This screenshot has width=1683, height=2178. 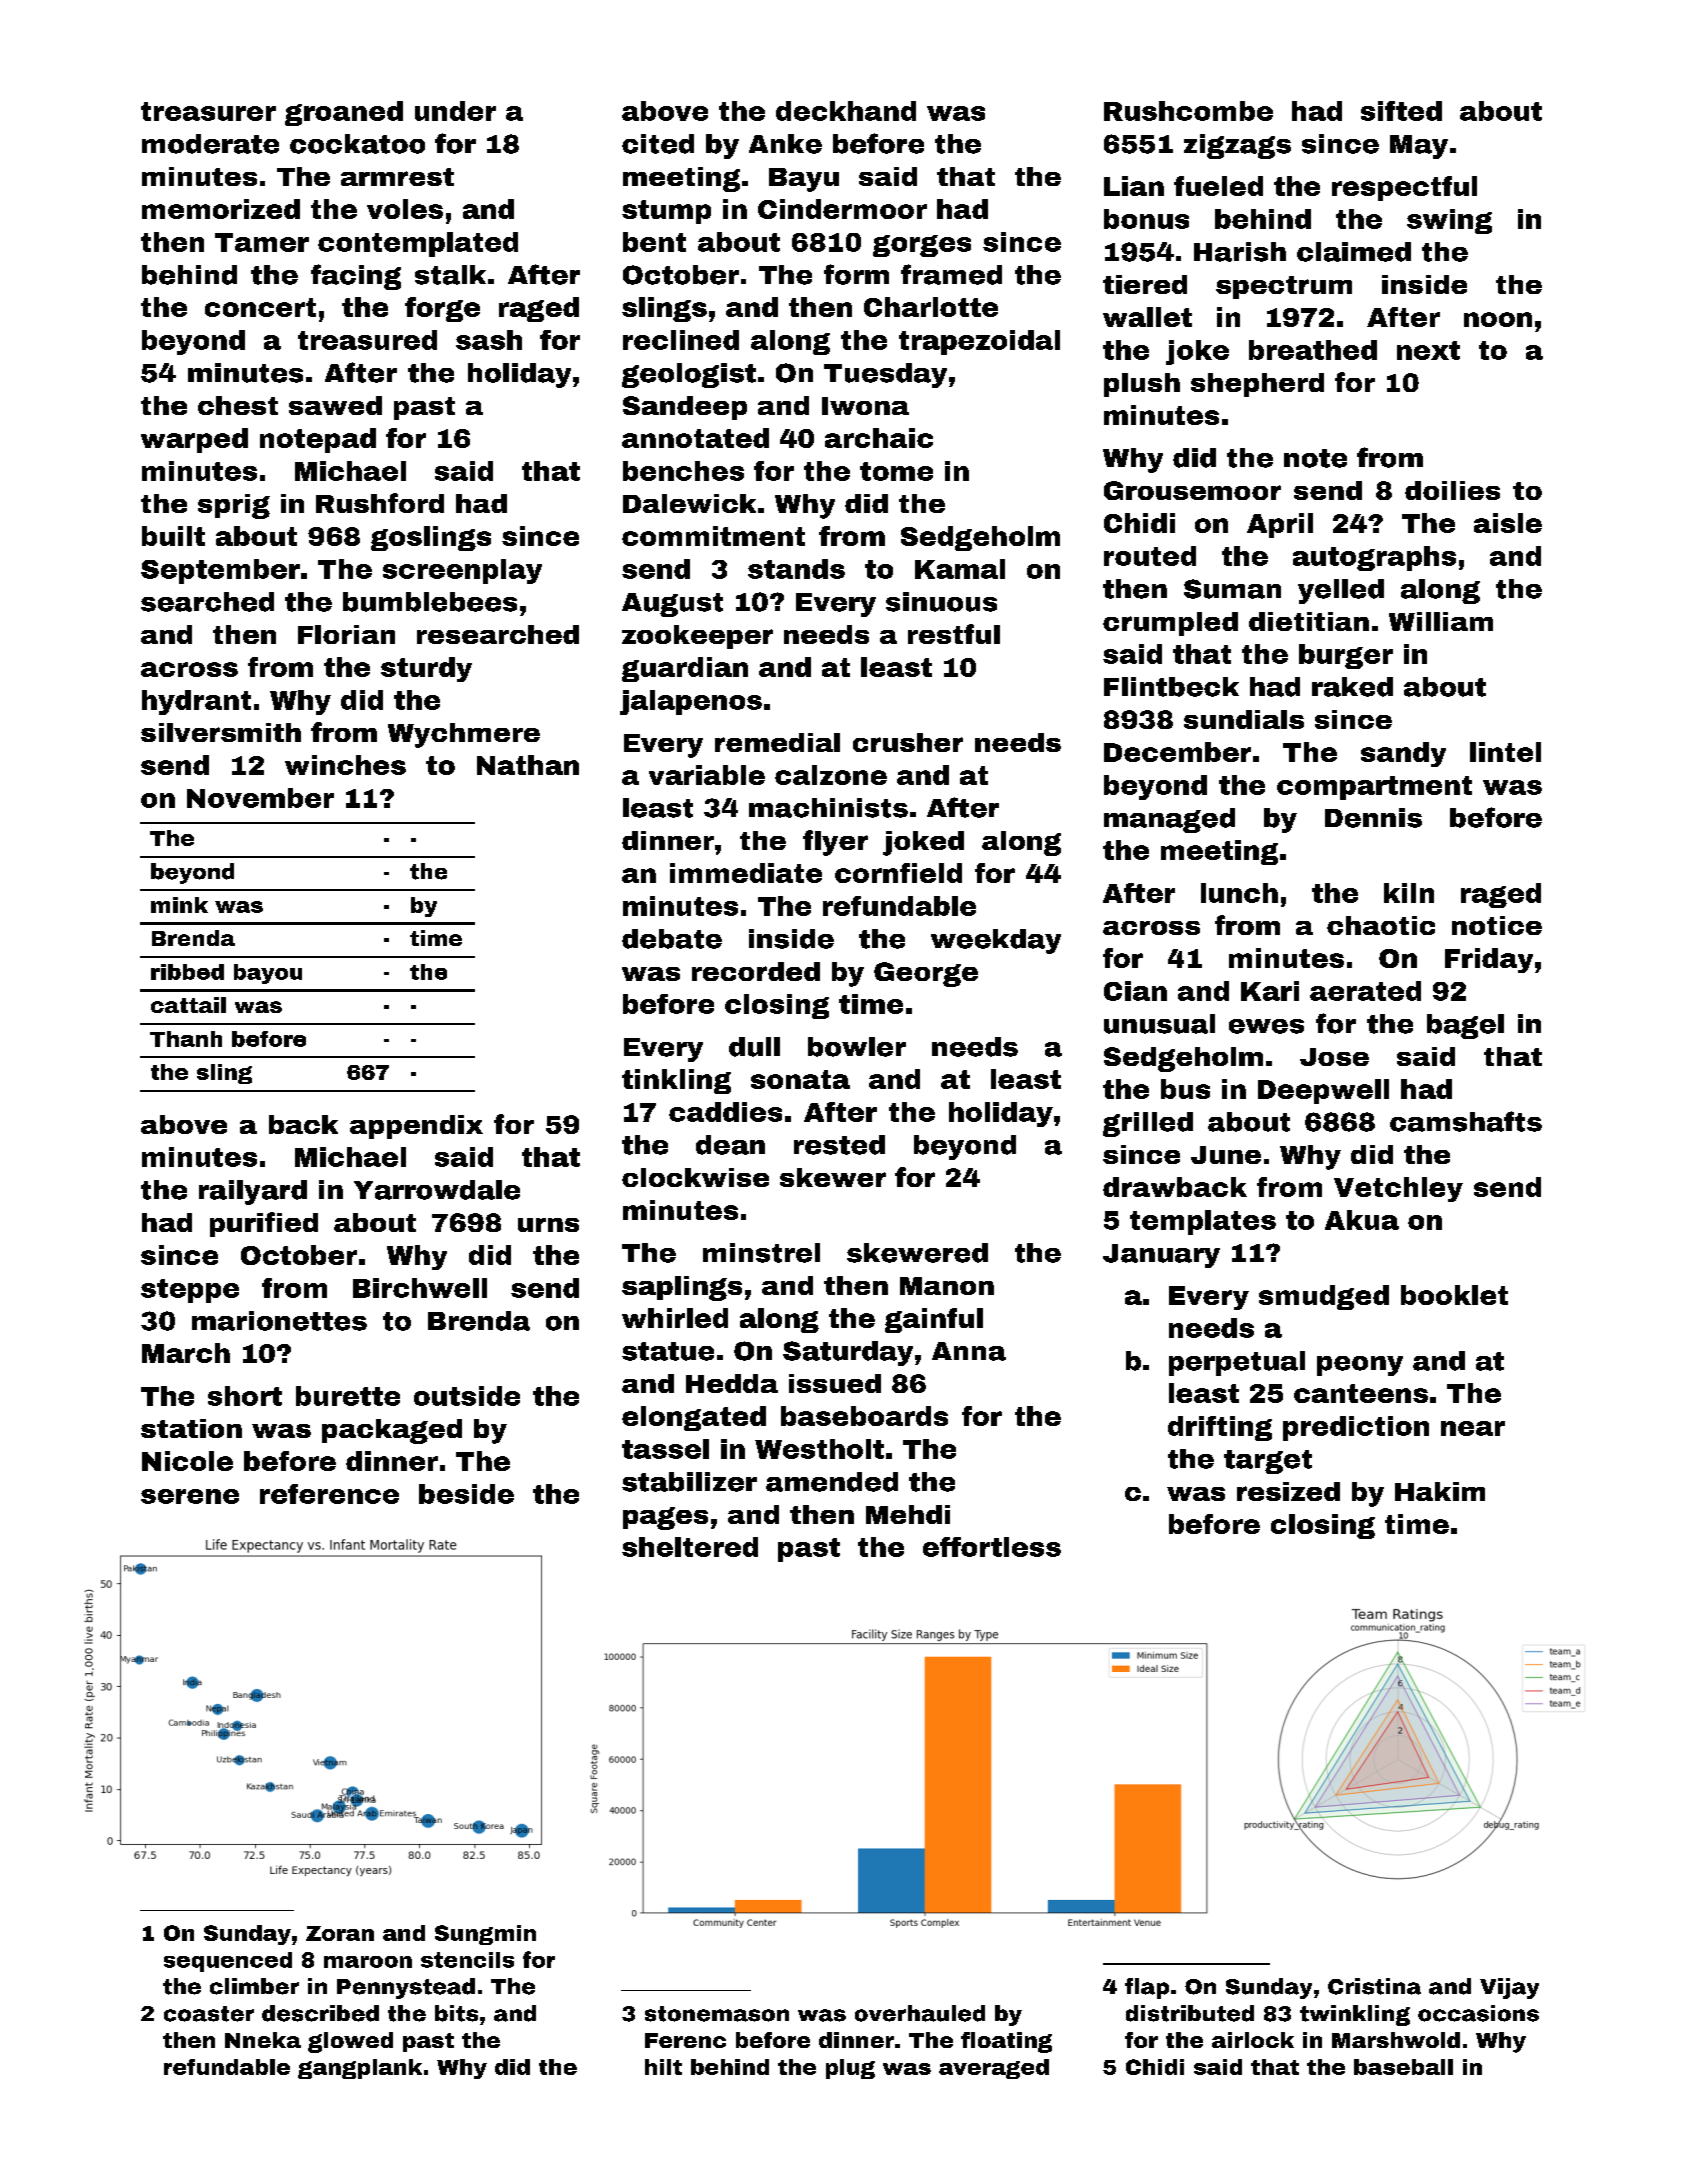 I want to click on airlock, so click(x=1253, y=2040).
